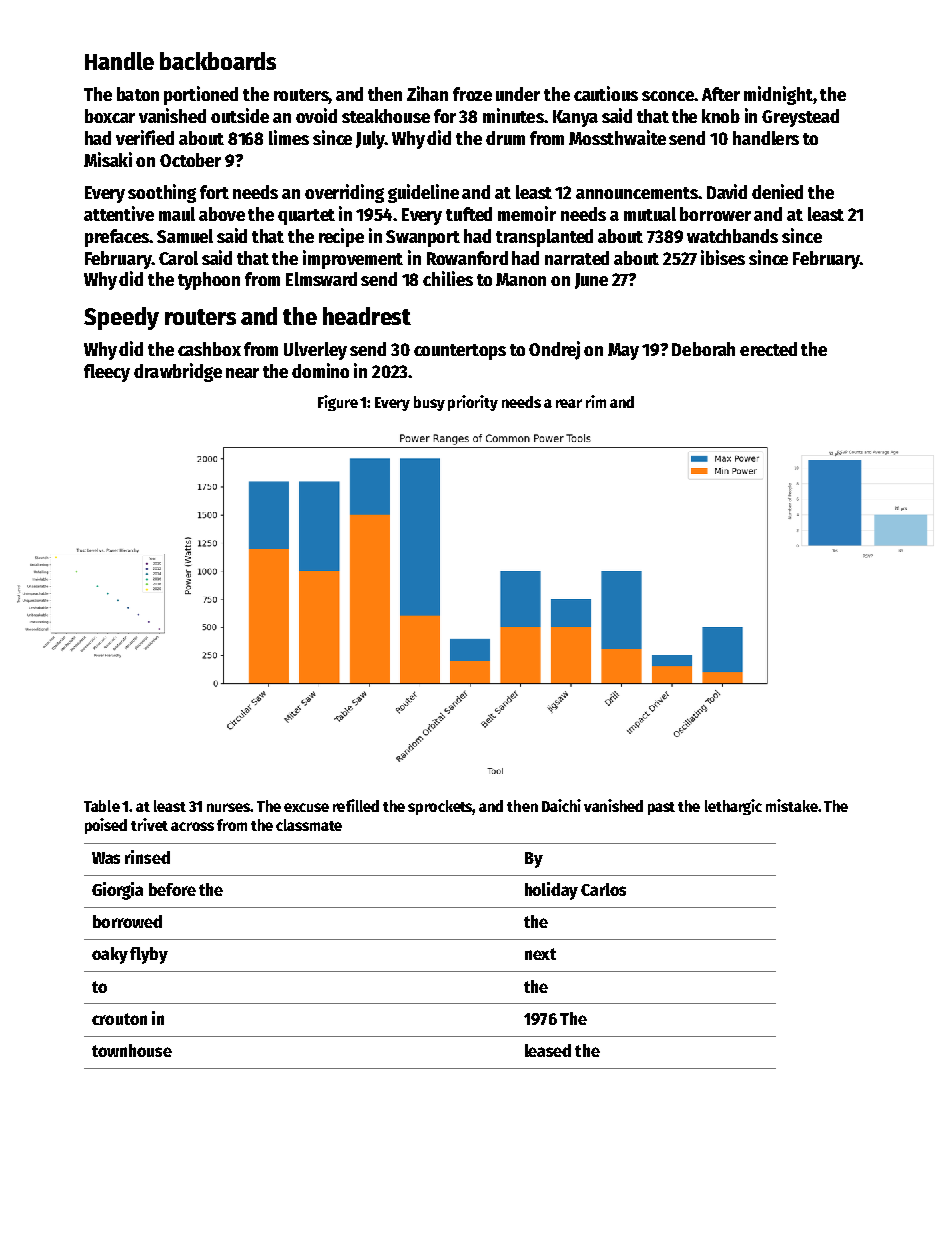  Describe the element at coordinates (147, 857) in the page. I see `rinsed` at that location.
